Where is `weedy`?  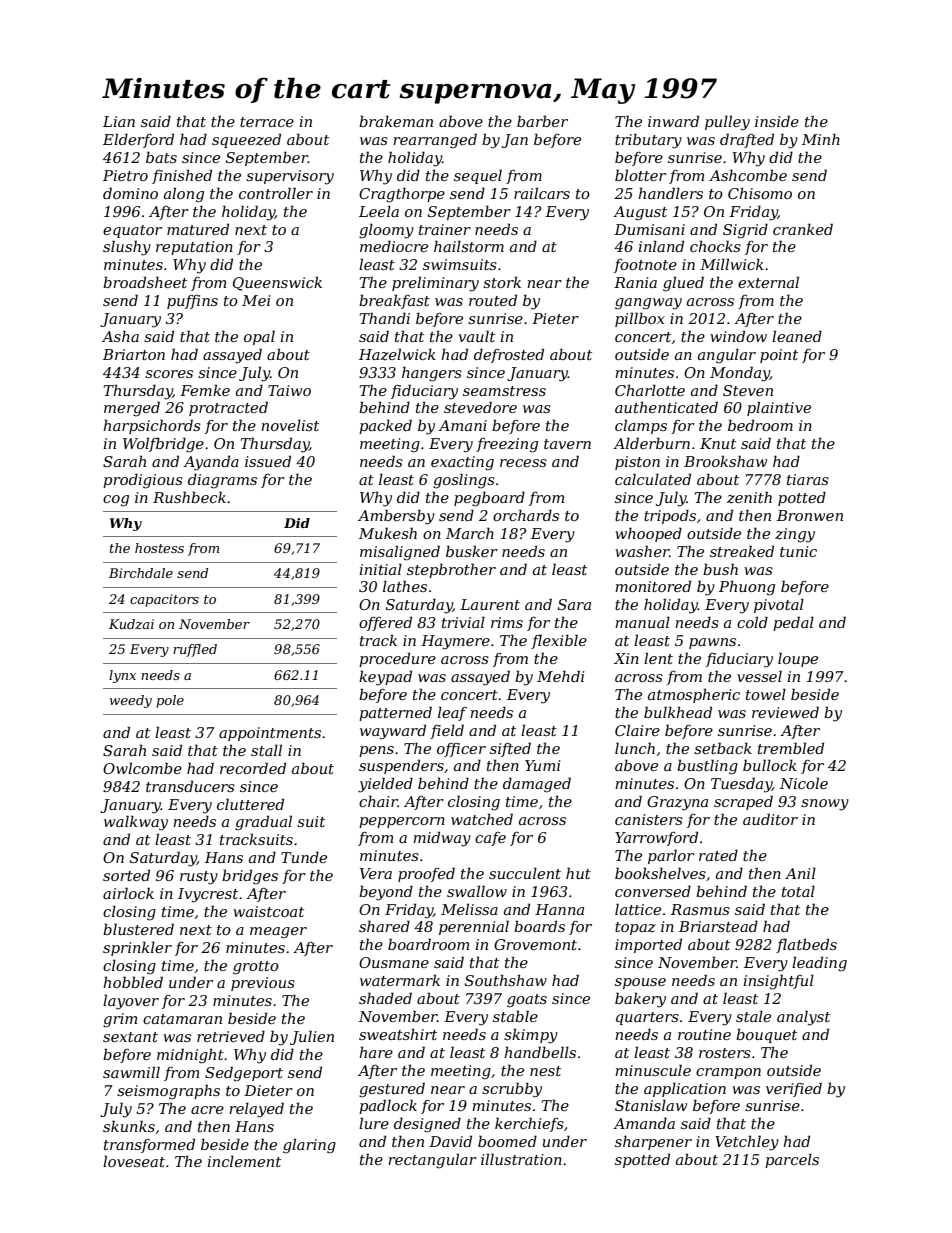
weedy is located at coordinates (131, 701).
